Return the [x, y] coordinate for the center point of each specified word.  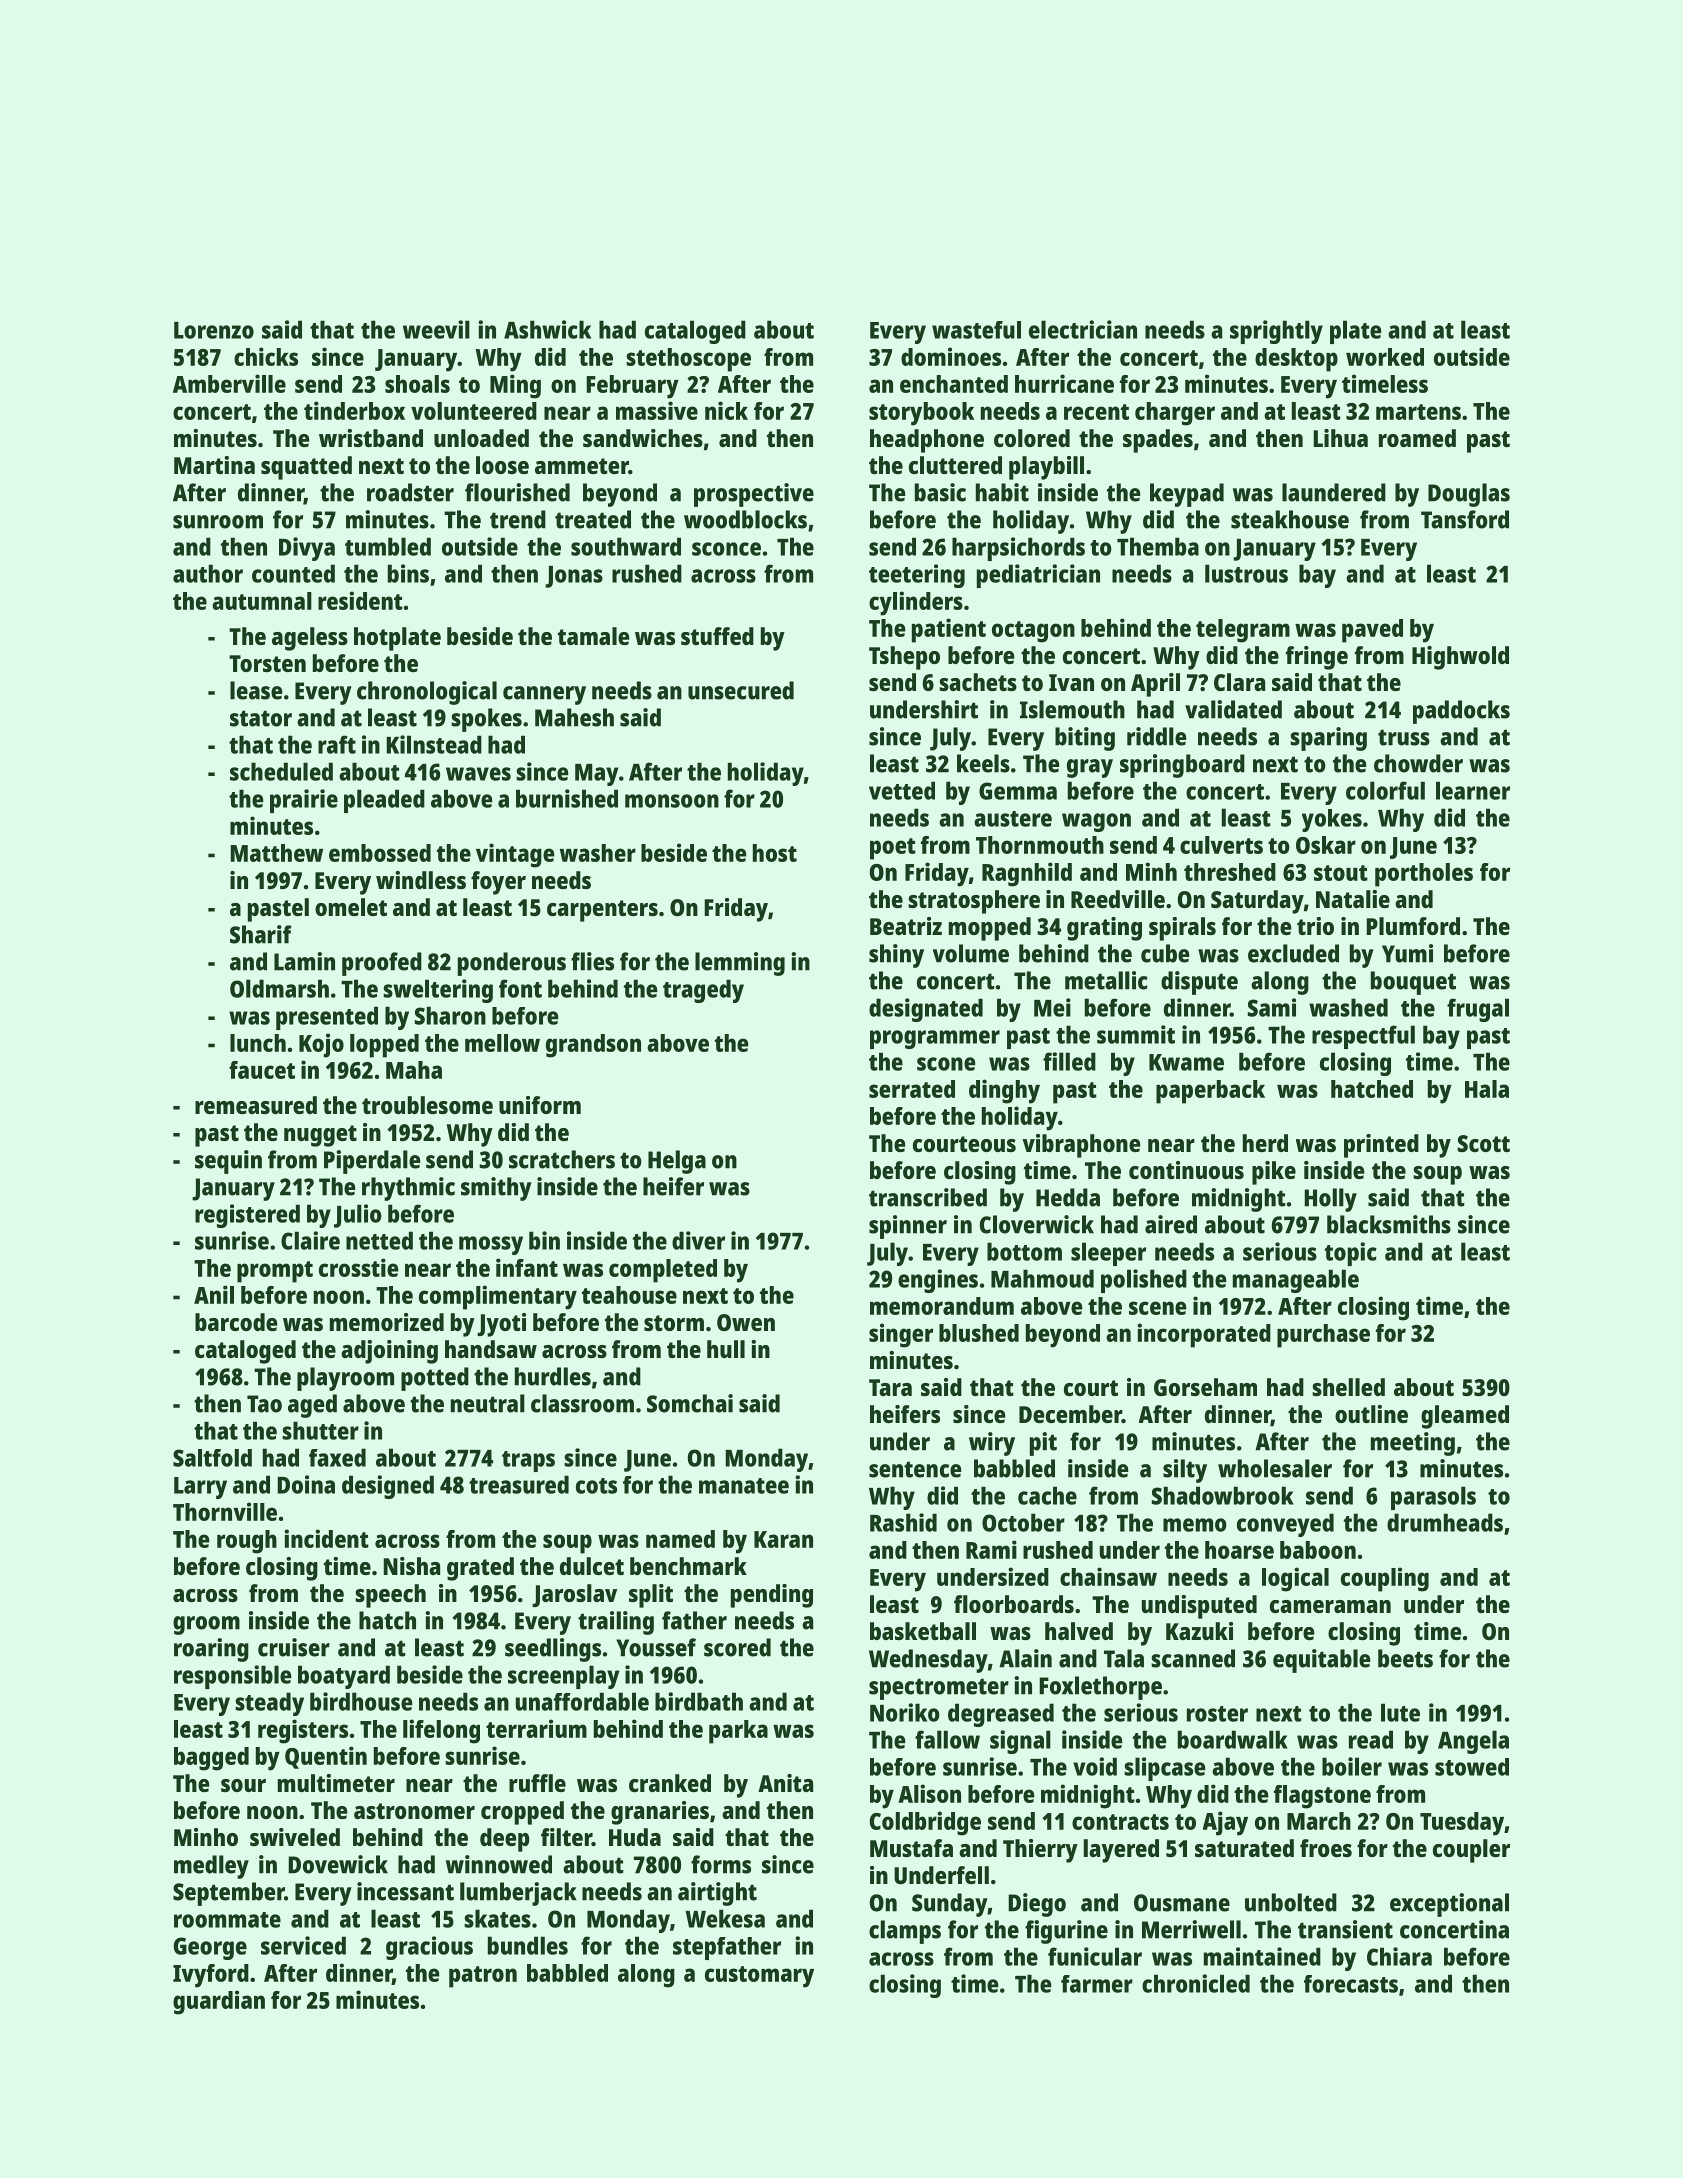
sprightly [1276, 332]
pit [1043, 1444]
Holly [1330, 1200]
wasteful [976, 330]
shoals [417, 384]
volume [971, 953]
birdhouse [361, 1701]
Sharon [450, 1015]
